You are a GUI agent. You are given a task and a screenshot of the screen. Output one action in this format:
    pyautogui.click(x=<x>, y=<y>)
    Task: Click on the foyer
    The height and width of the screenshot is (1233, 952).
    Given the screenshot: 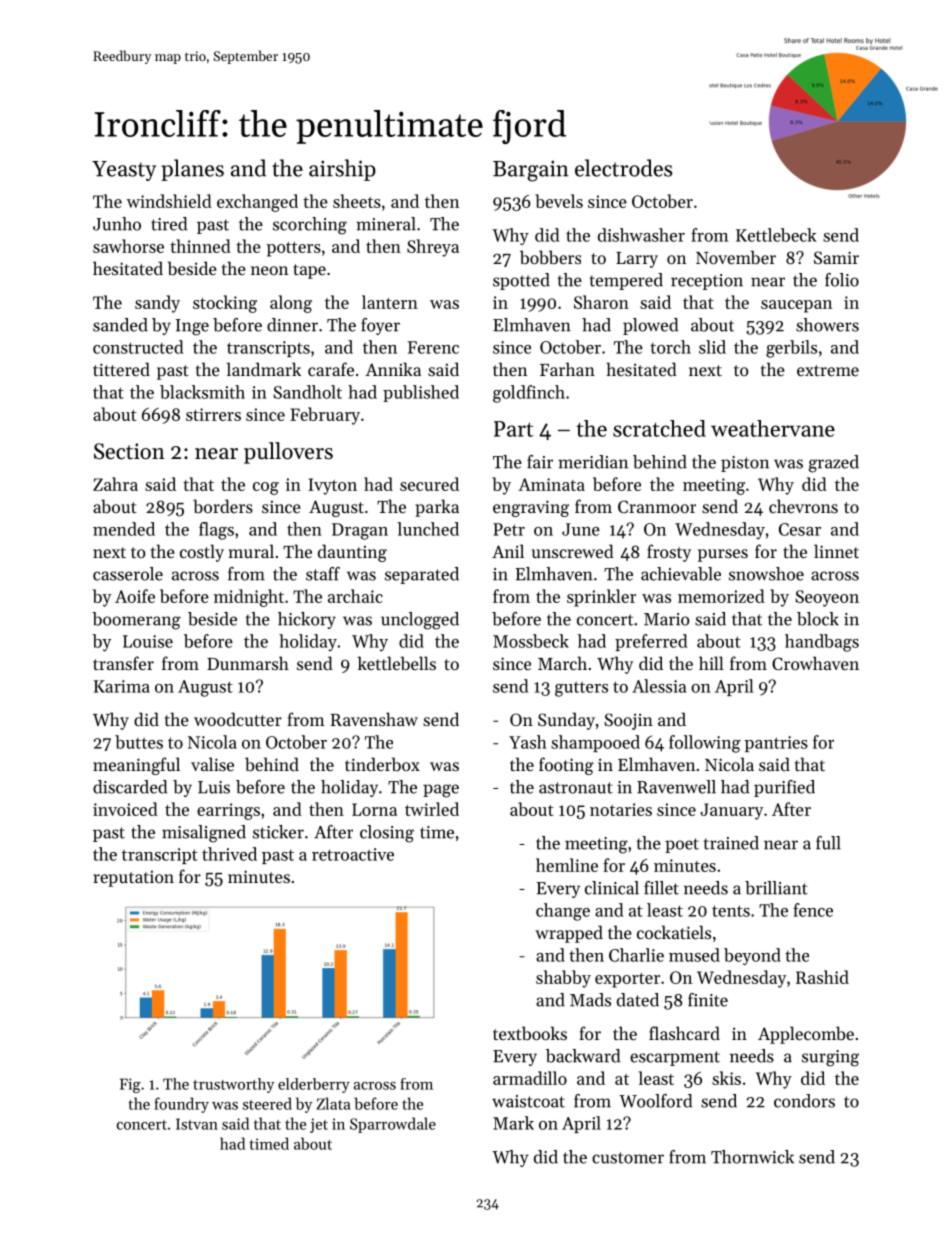 What is the action you would take?
    pyautogui.click(x=380, y=326)
